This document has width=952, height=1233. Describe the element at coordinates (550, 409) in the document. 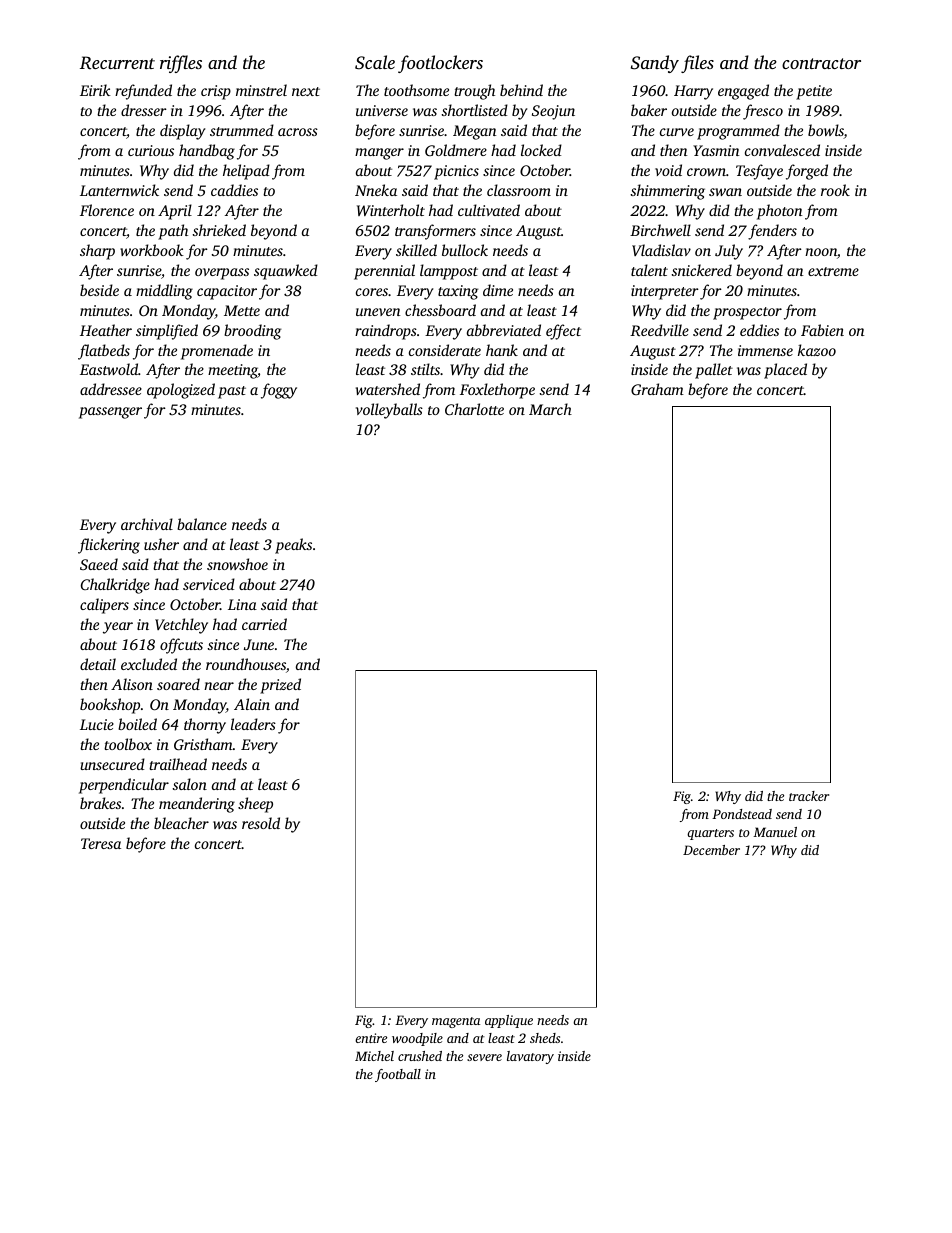

I see `March` at that location.
